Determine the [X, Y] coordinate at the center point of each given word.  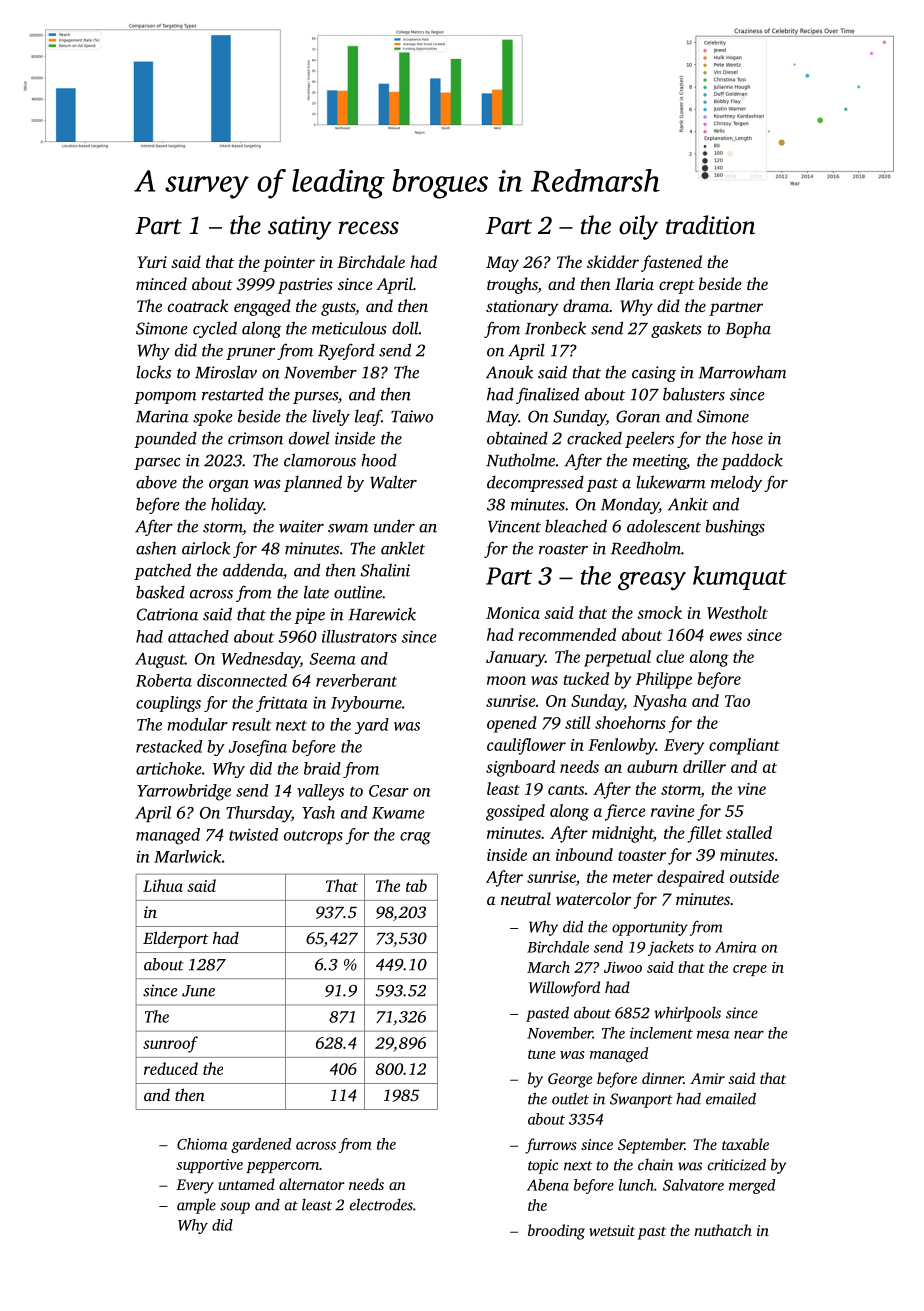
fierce [625, 812]
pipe [309, 616]
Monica [513, 613]
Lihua [163, 885]
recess [369, 228]
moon [506, 680]
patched [162, 571]
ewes [726, 636]
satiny [300, 228]
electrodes [381, 1204]
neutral [526, 898]
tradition [710, 225]
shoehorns [630, 722]
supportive [209, 1166]
